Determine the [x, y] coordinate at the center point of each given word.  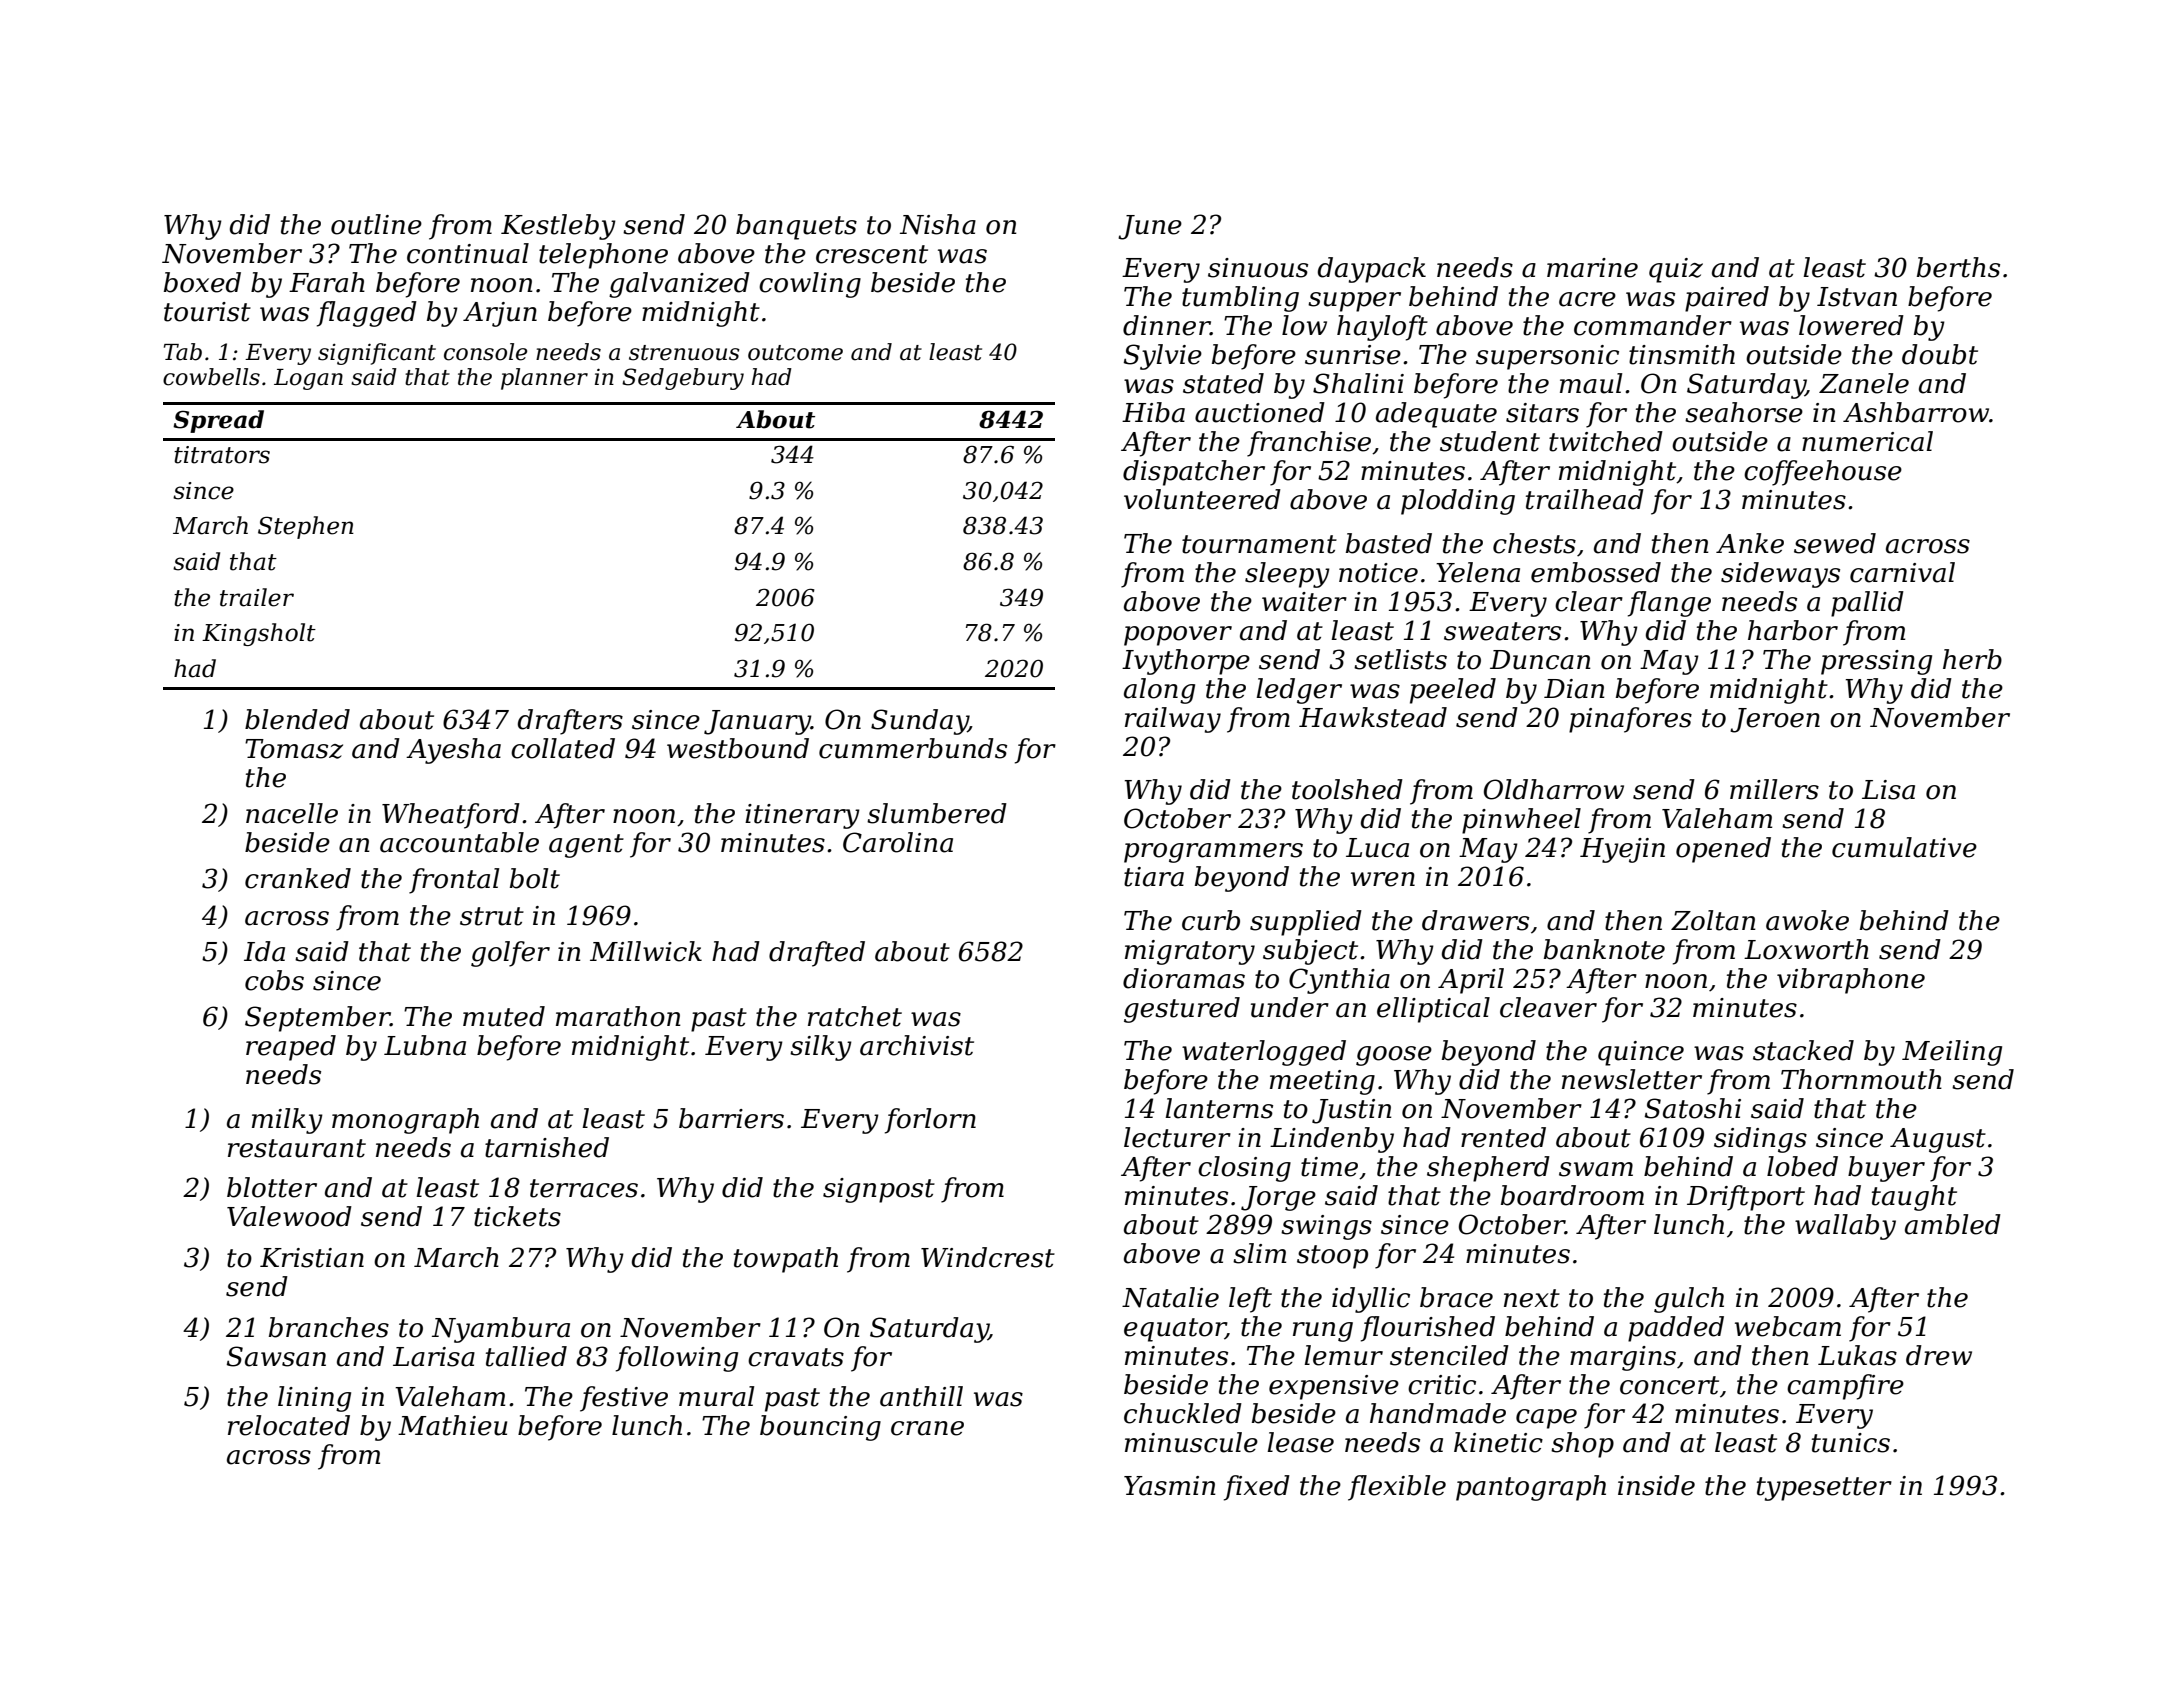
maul [1591, 383]
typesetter [1824, 1489]
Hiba [1153, 412]
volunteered [1202, 499]
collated [563, 748]
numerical [1867, 441]
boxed [202, 282]
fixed [1257, 1488]
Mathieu [452, 1425]
